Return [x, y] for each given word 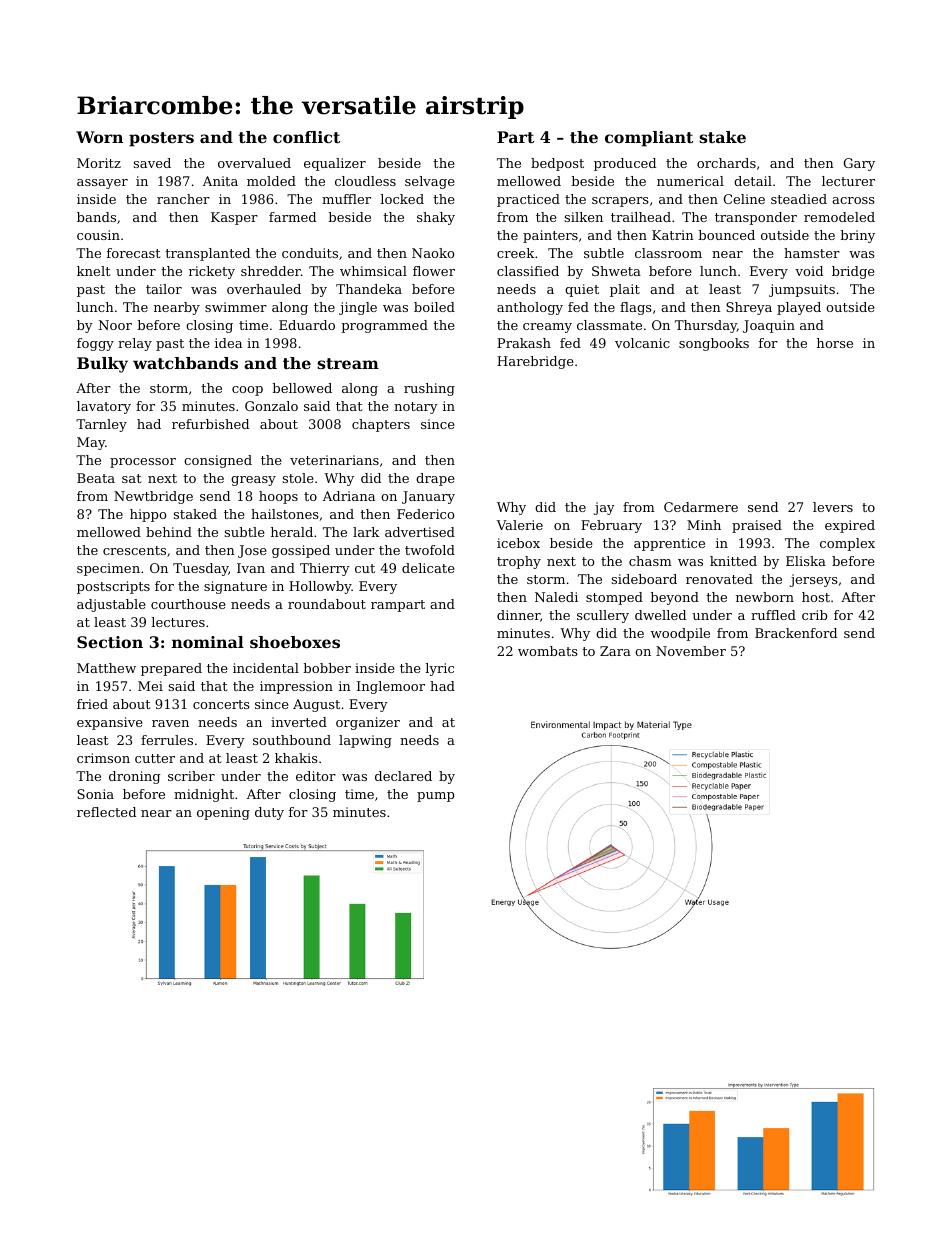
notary [416, 408]
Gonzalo [271, 406]
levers [833, 507]
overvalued [254, 163]
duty [269, 813]
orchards [726, 163]
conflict [306, 137]
